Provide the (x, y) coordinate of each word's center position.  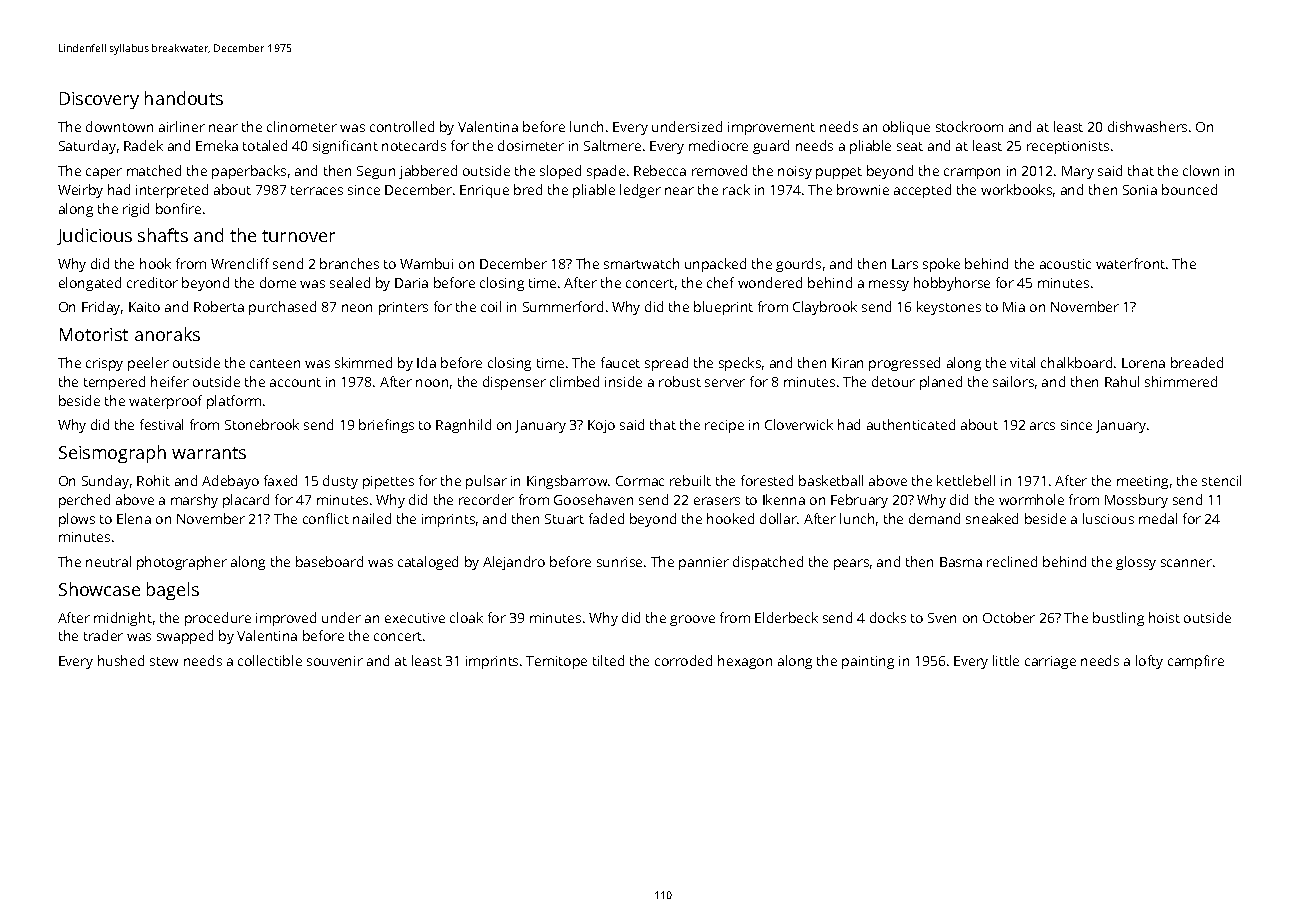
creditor (152, 282)
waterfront (1130, 263)
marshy (194, 501)
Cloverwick (799, 424)
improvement (771, 128)
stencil (1221, 480)
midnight (123, 619)
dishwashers (1147, 126)
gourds (798, 265)
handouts (184, 98)
